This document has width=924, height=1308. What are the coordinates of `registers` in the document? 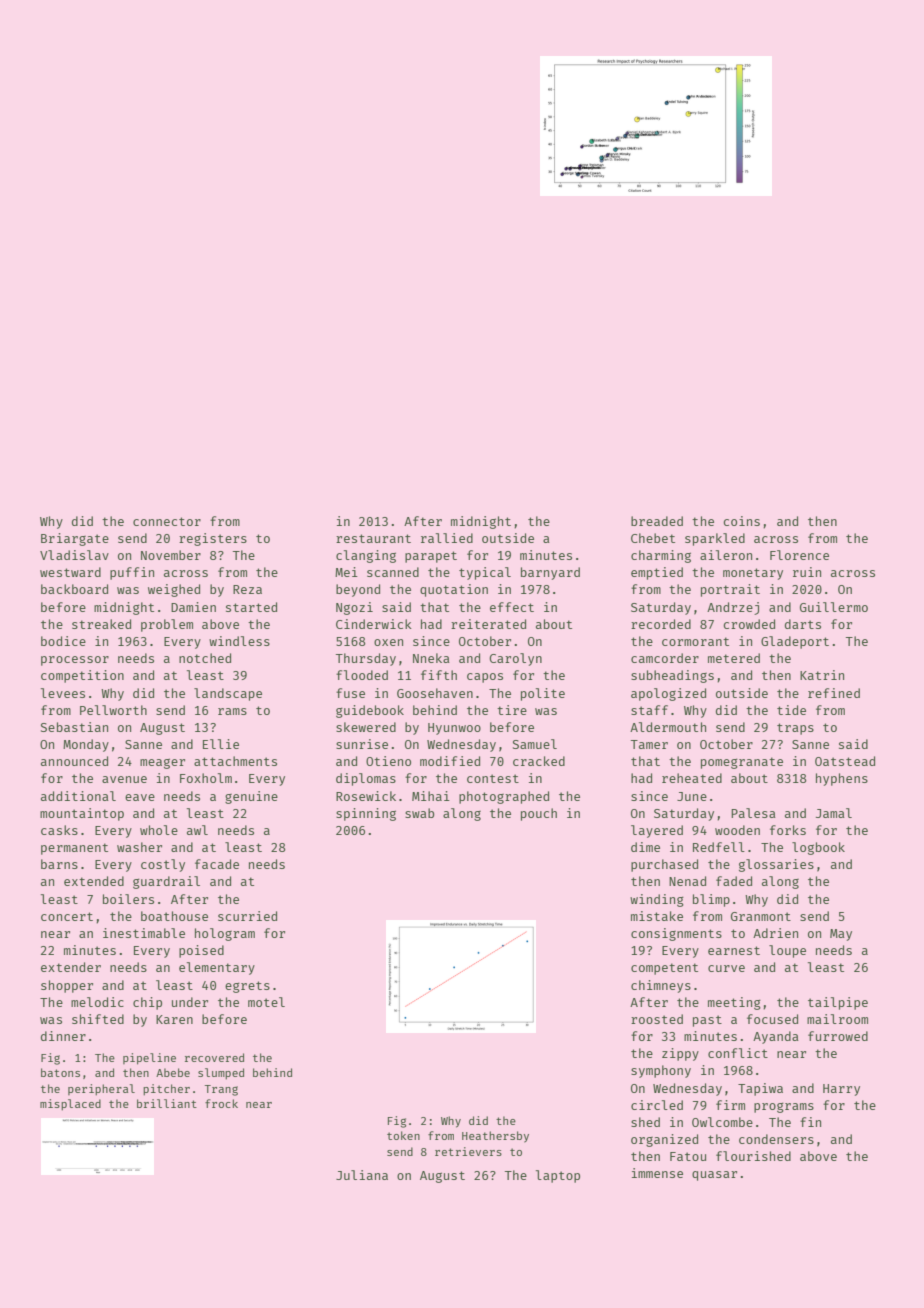 It's located at (213, 539).
